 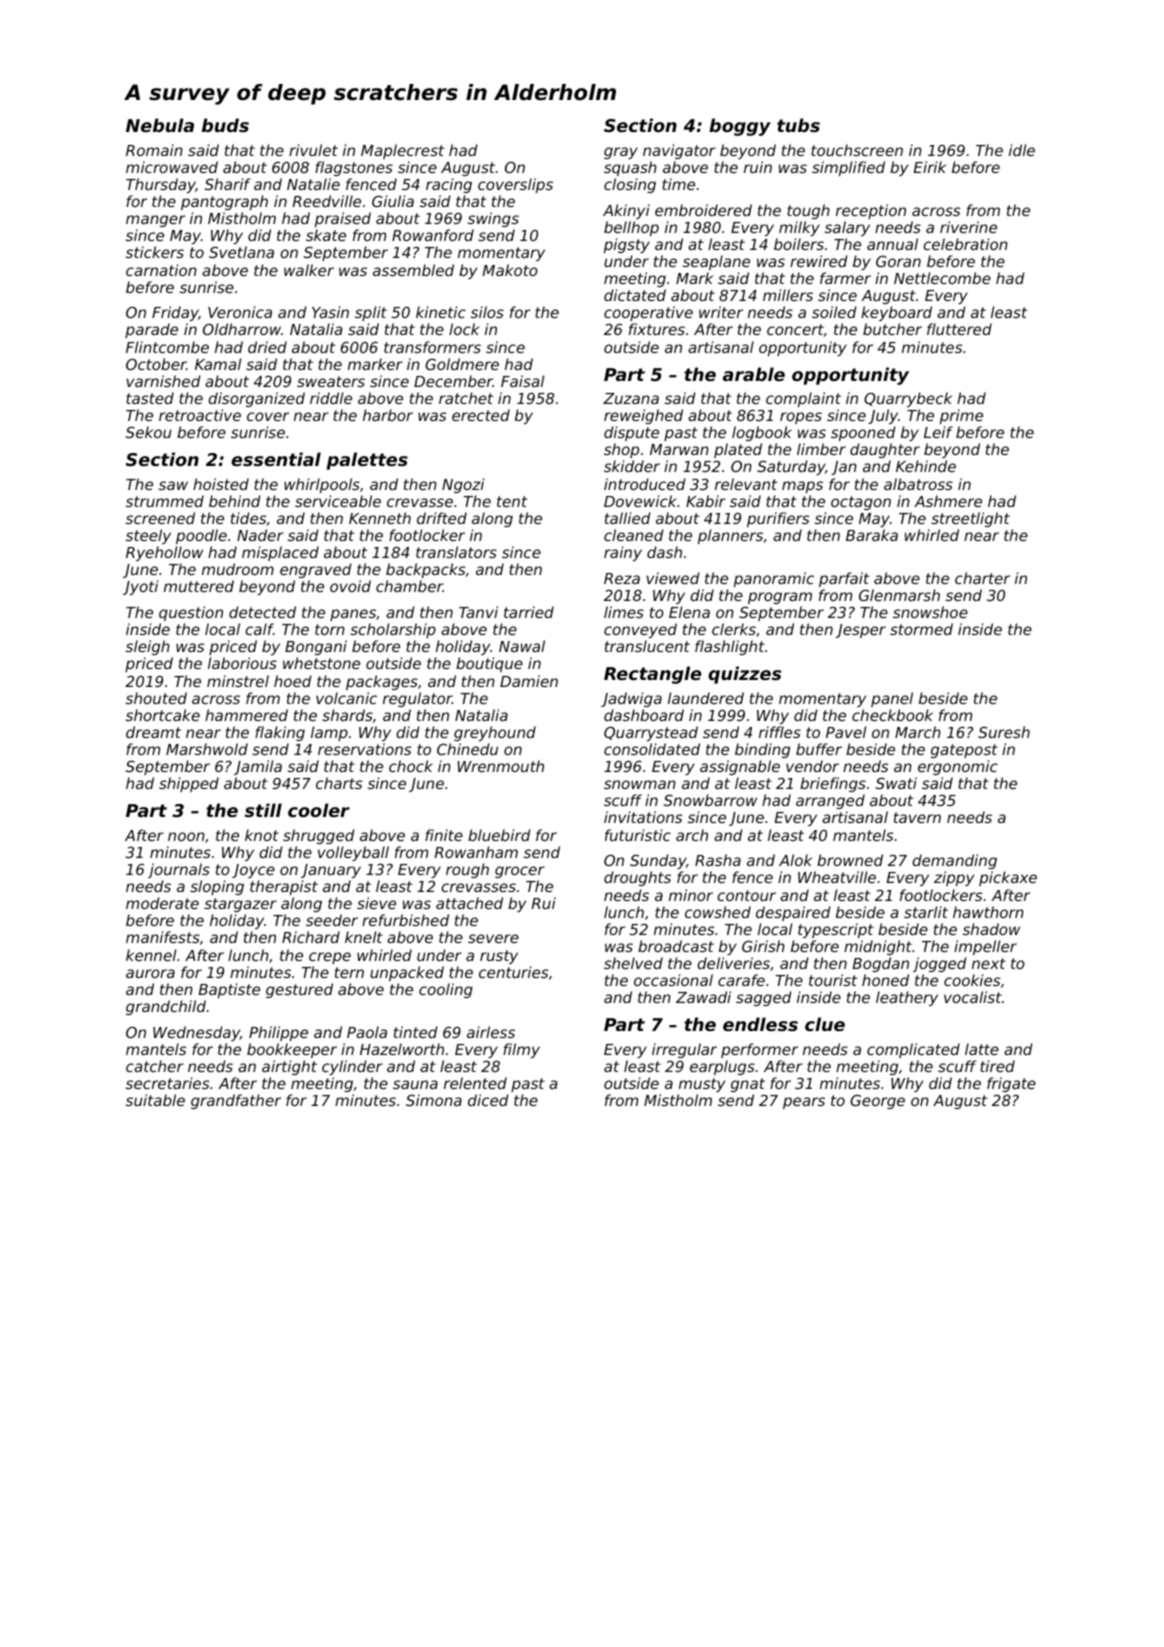 I want to click on grandchild, so click(x=166, y=1007).
